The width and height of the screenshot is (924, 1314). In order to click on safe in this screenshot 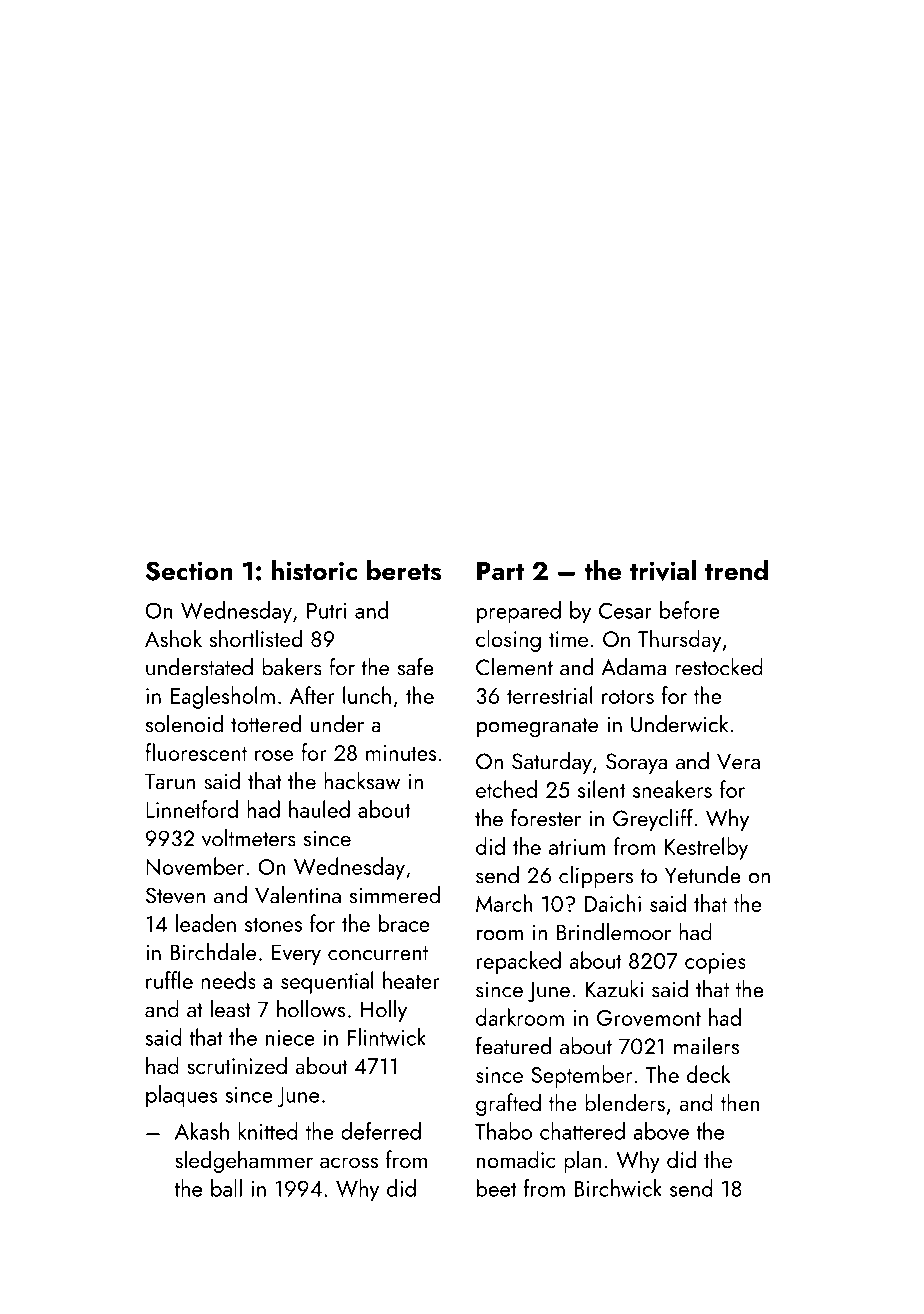, I will do `click(416, 666)`.
